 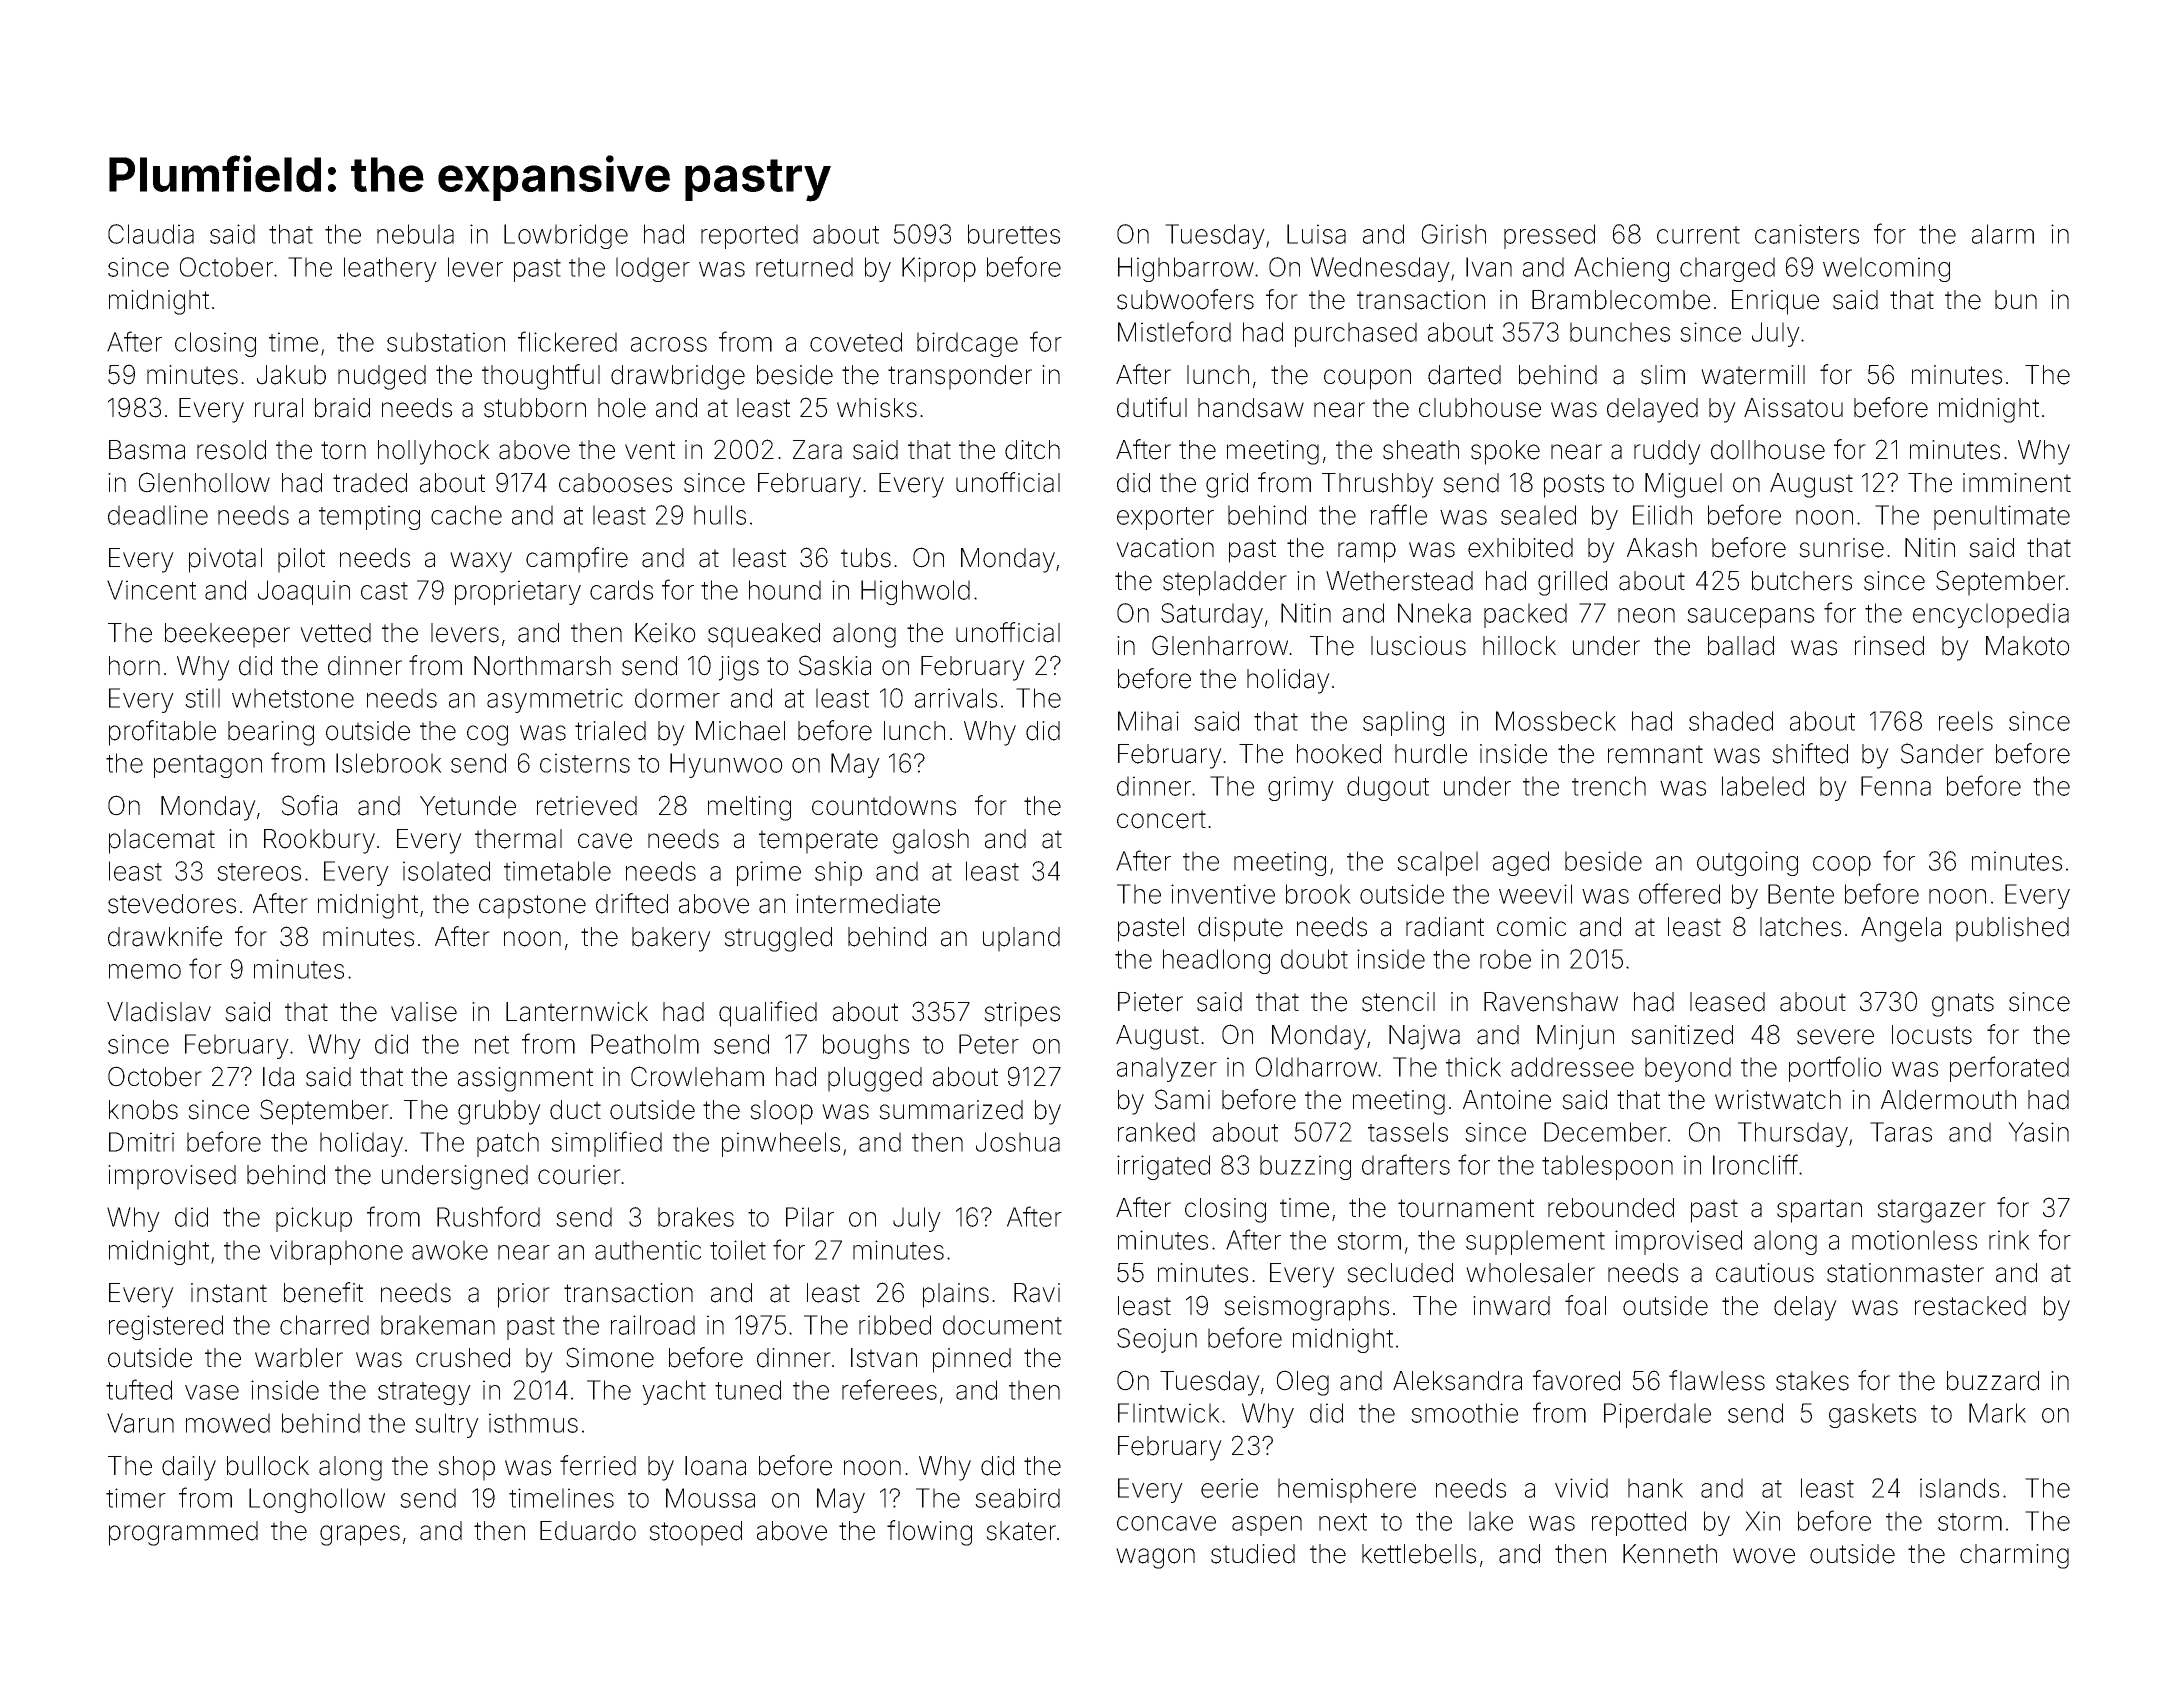 What do you see at coordinates (1002, 1325) in the screenshot?
I see `document` at bounding box center [1002, 1325].
